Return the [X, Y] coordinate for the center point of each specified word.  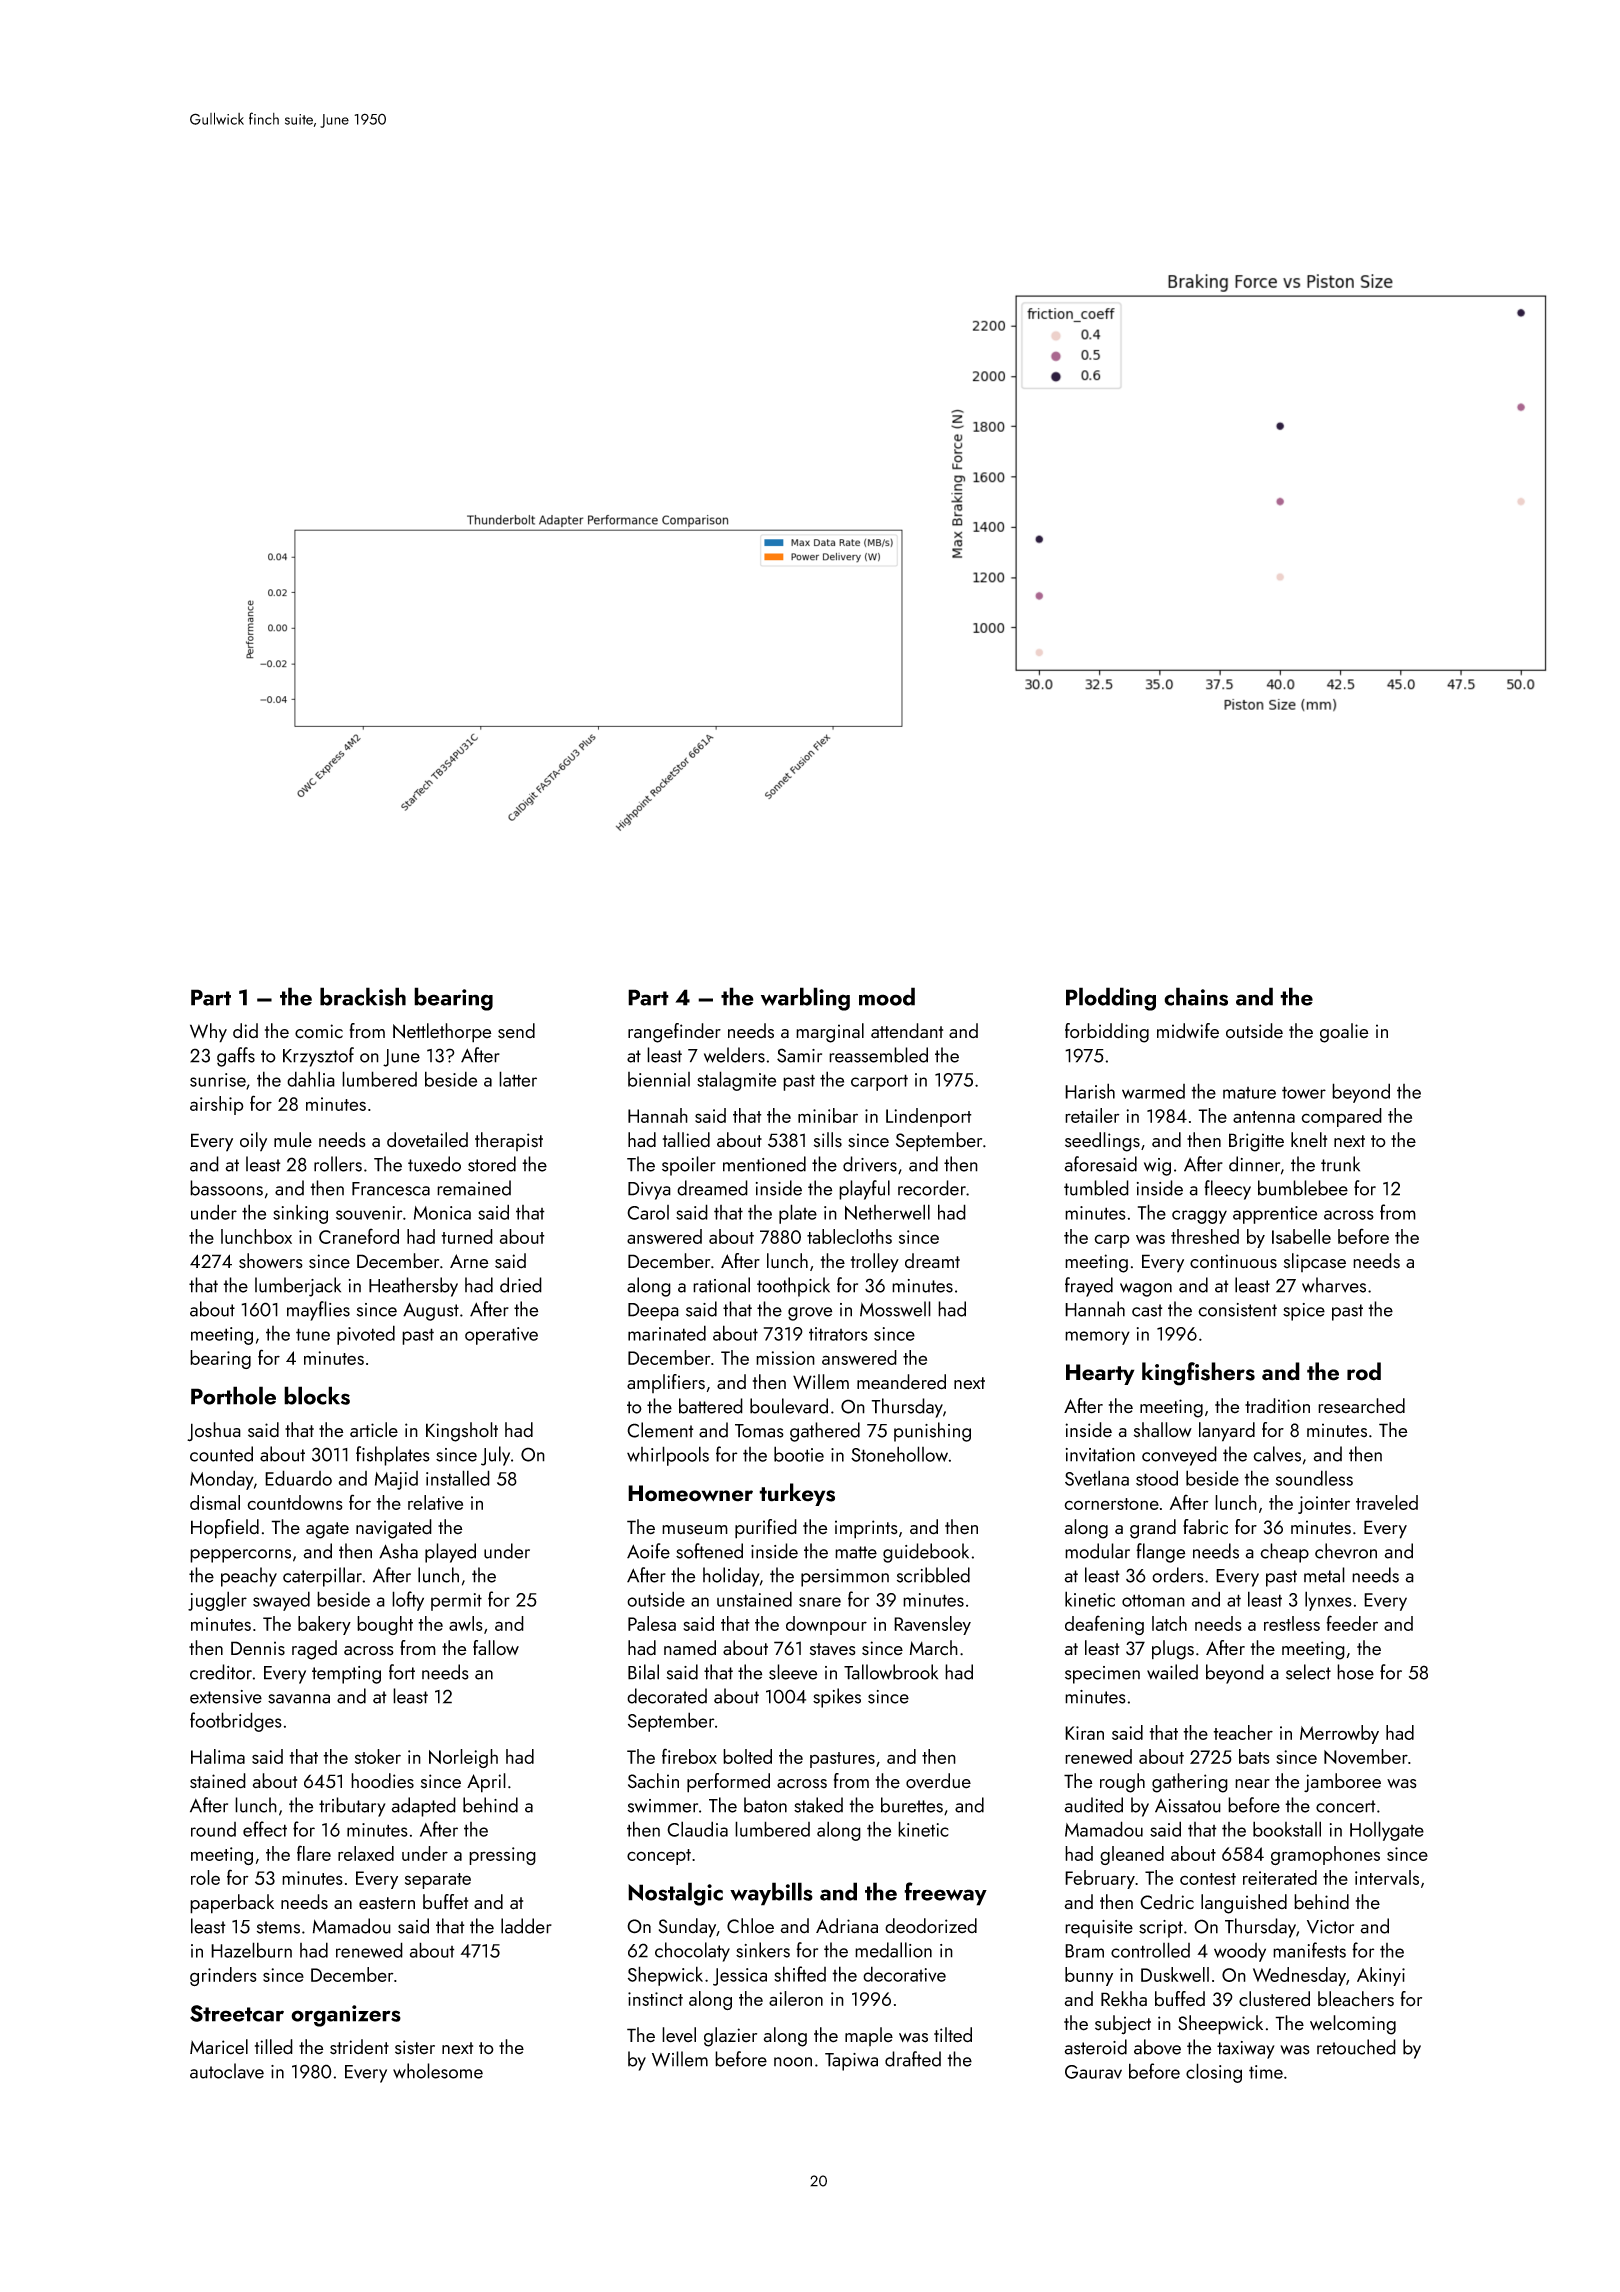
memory [1097, 1338]
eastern [387, 1903]
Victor [1330, 1927]
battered [711, 1406]
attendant [907, 1031]
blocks [317, 1395]
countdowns [295, 1502]
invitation [1100, 1455]
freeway [945, 1894]
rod [1364, 1371]
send [516, 1031]
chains [1196, 996]
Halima [218, 1756]
